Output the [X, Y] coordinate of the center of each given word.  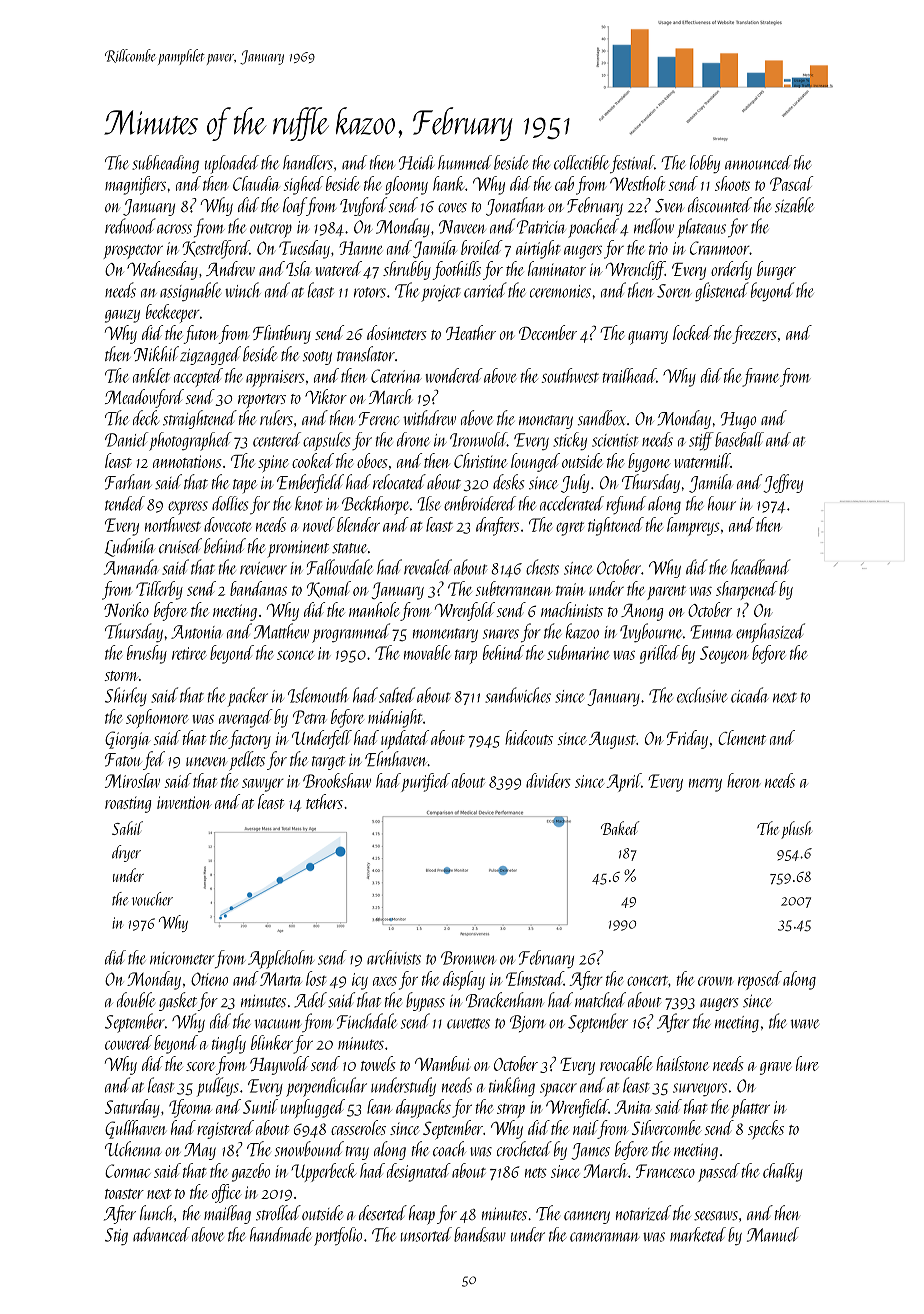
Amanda [131, 567]
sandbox [602, 418]
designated [419, 1172]
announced [758, 162]
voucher [152, 899]
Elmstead [535, 978]
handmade [280, 1234]
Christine [481, 460]
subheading [165, 164]
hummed [465, 162]
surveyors [700, 1090]
